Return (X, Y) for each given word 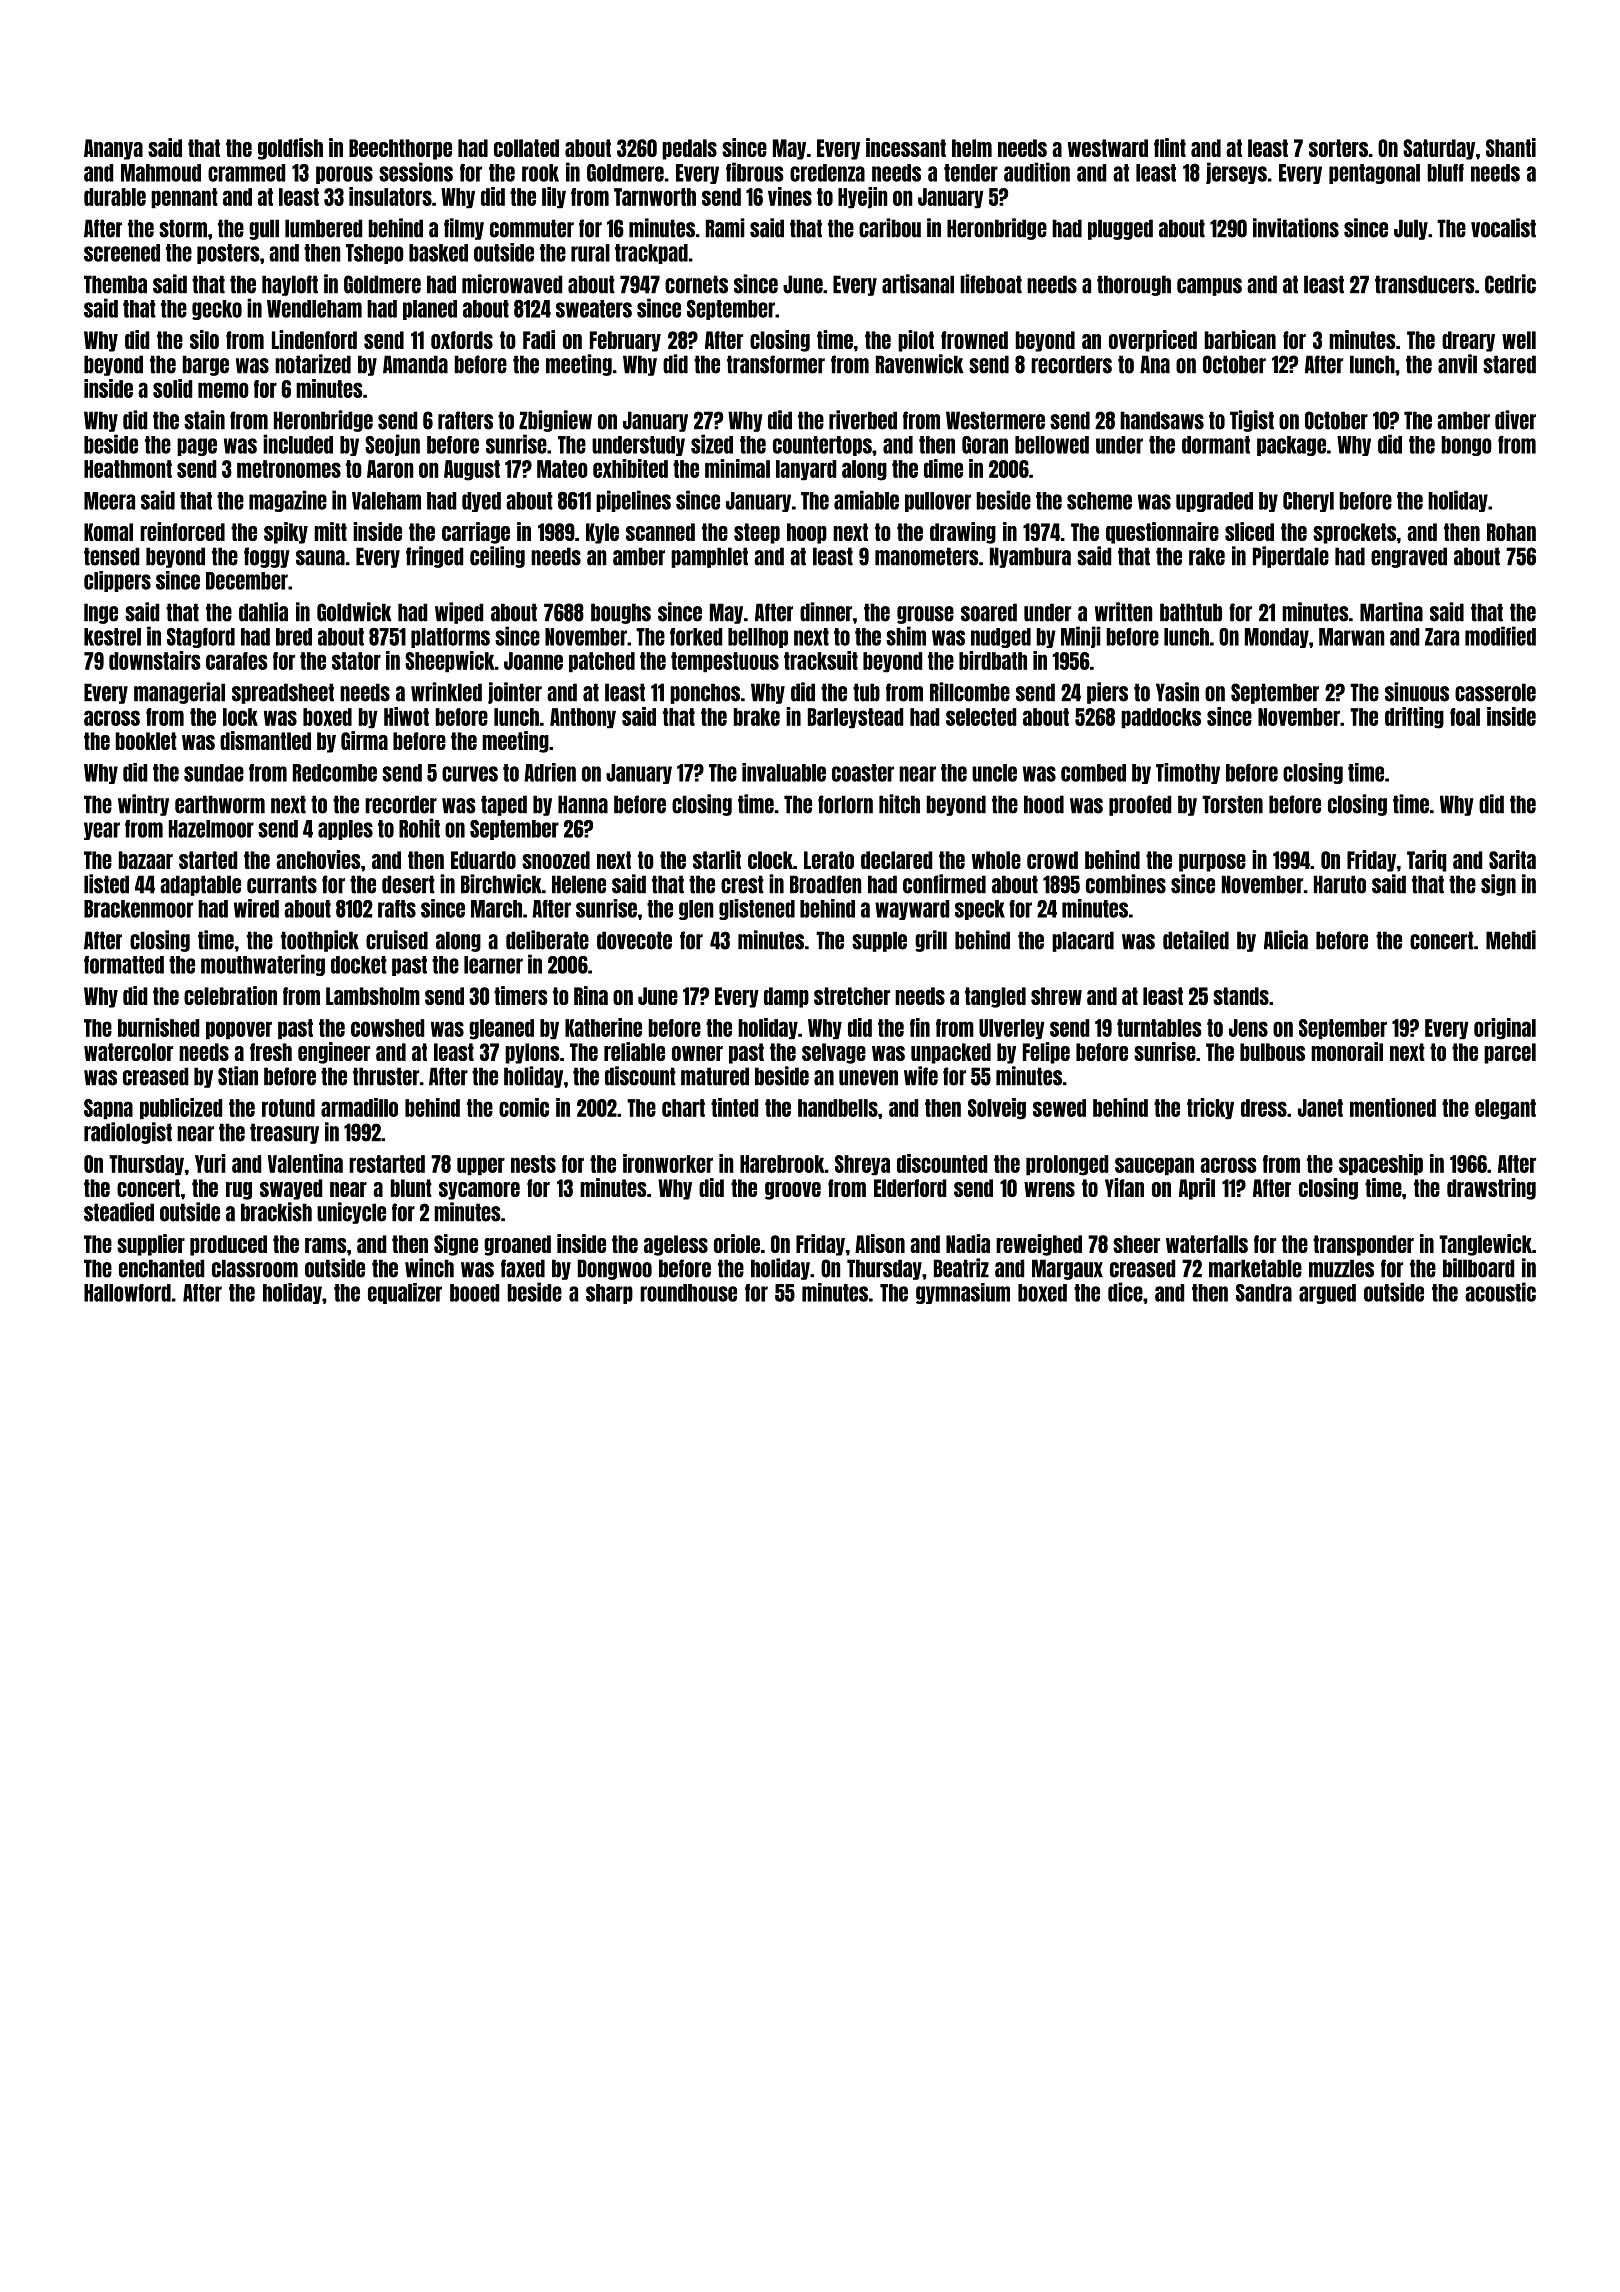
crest (742, 884)
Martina (1391, 612)
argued (1327, 1294)
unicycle (351, 1213)
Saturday (1439, 149)
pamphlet (709, 557)
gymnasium (963, 1293)
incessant (906, 147)
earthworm (220, 804)
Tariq (1427, 861)
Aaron (390, 469)
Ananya (113, 149)
